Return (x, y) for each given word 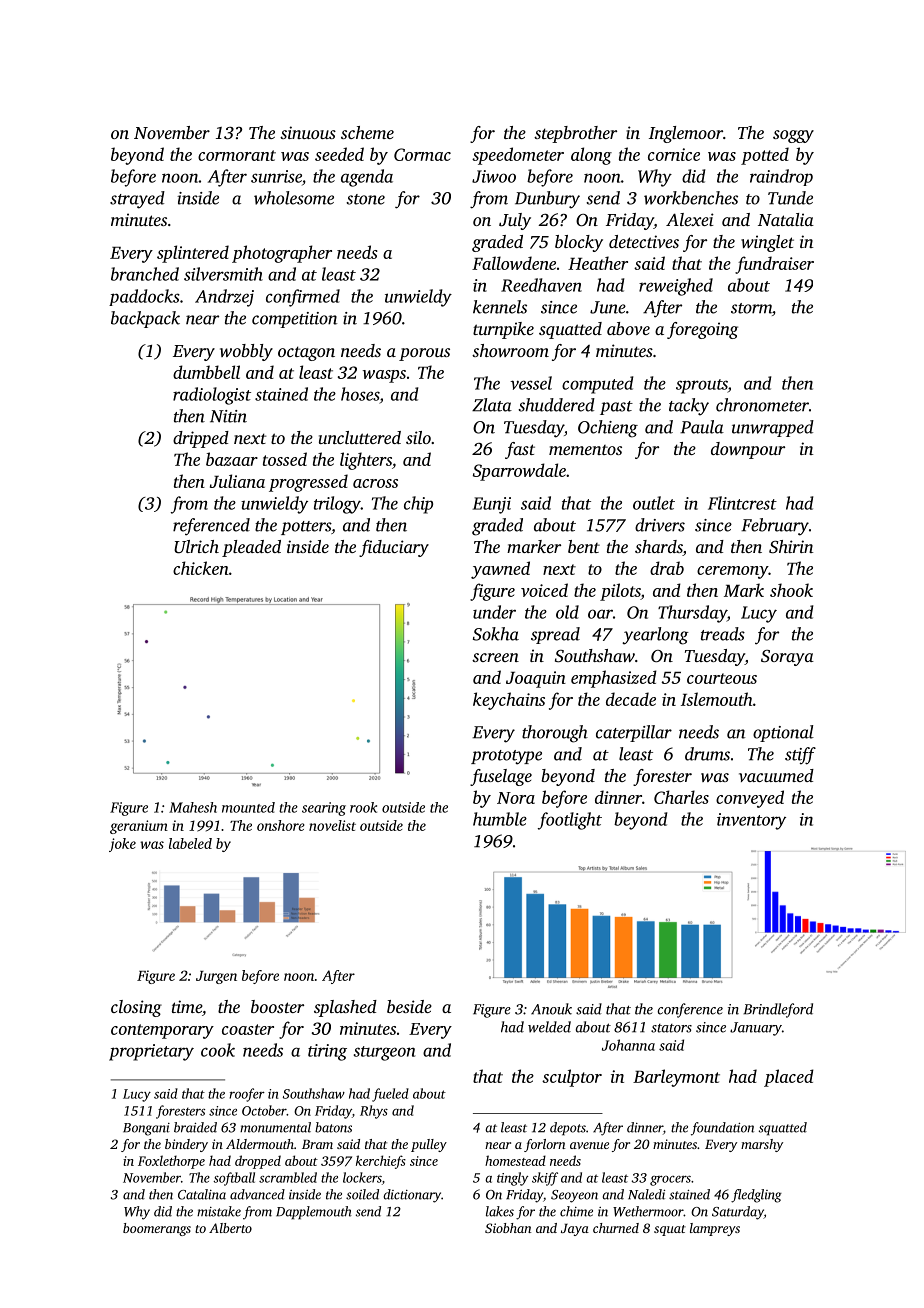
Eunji (491, 505)
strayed (137, 200)
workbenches (691, 198)
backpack (145, 319)
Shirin (791, 547)
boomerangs (157, 1229)
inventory (751, 821)
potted (765, 156)
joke (122, 845)
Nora (516, 798)
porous (424, 354)
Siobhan (508, 1228)
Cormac (422, 154)
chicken (201, 568)
